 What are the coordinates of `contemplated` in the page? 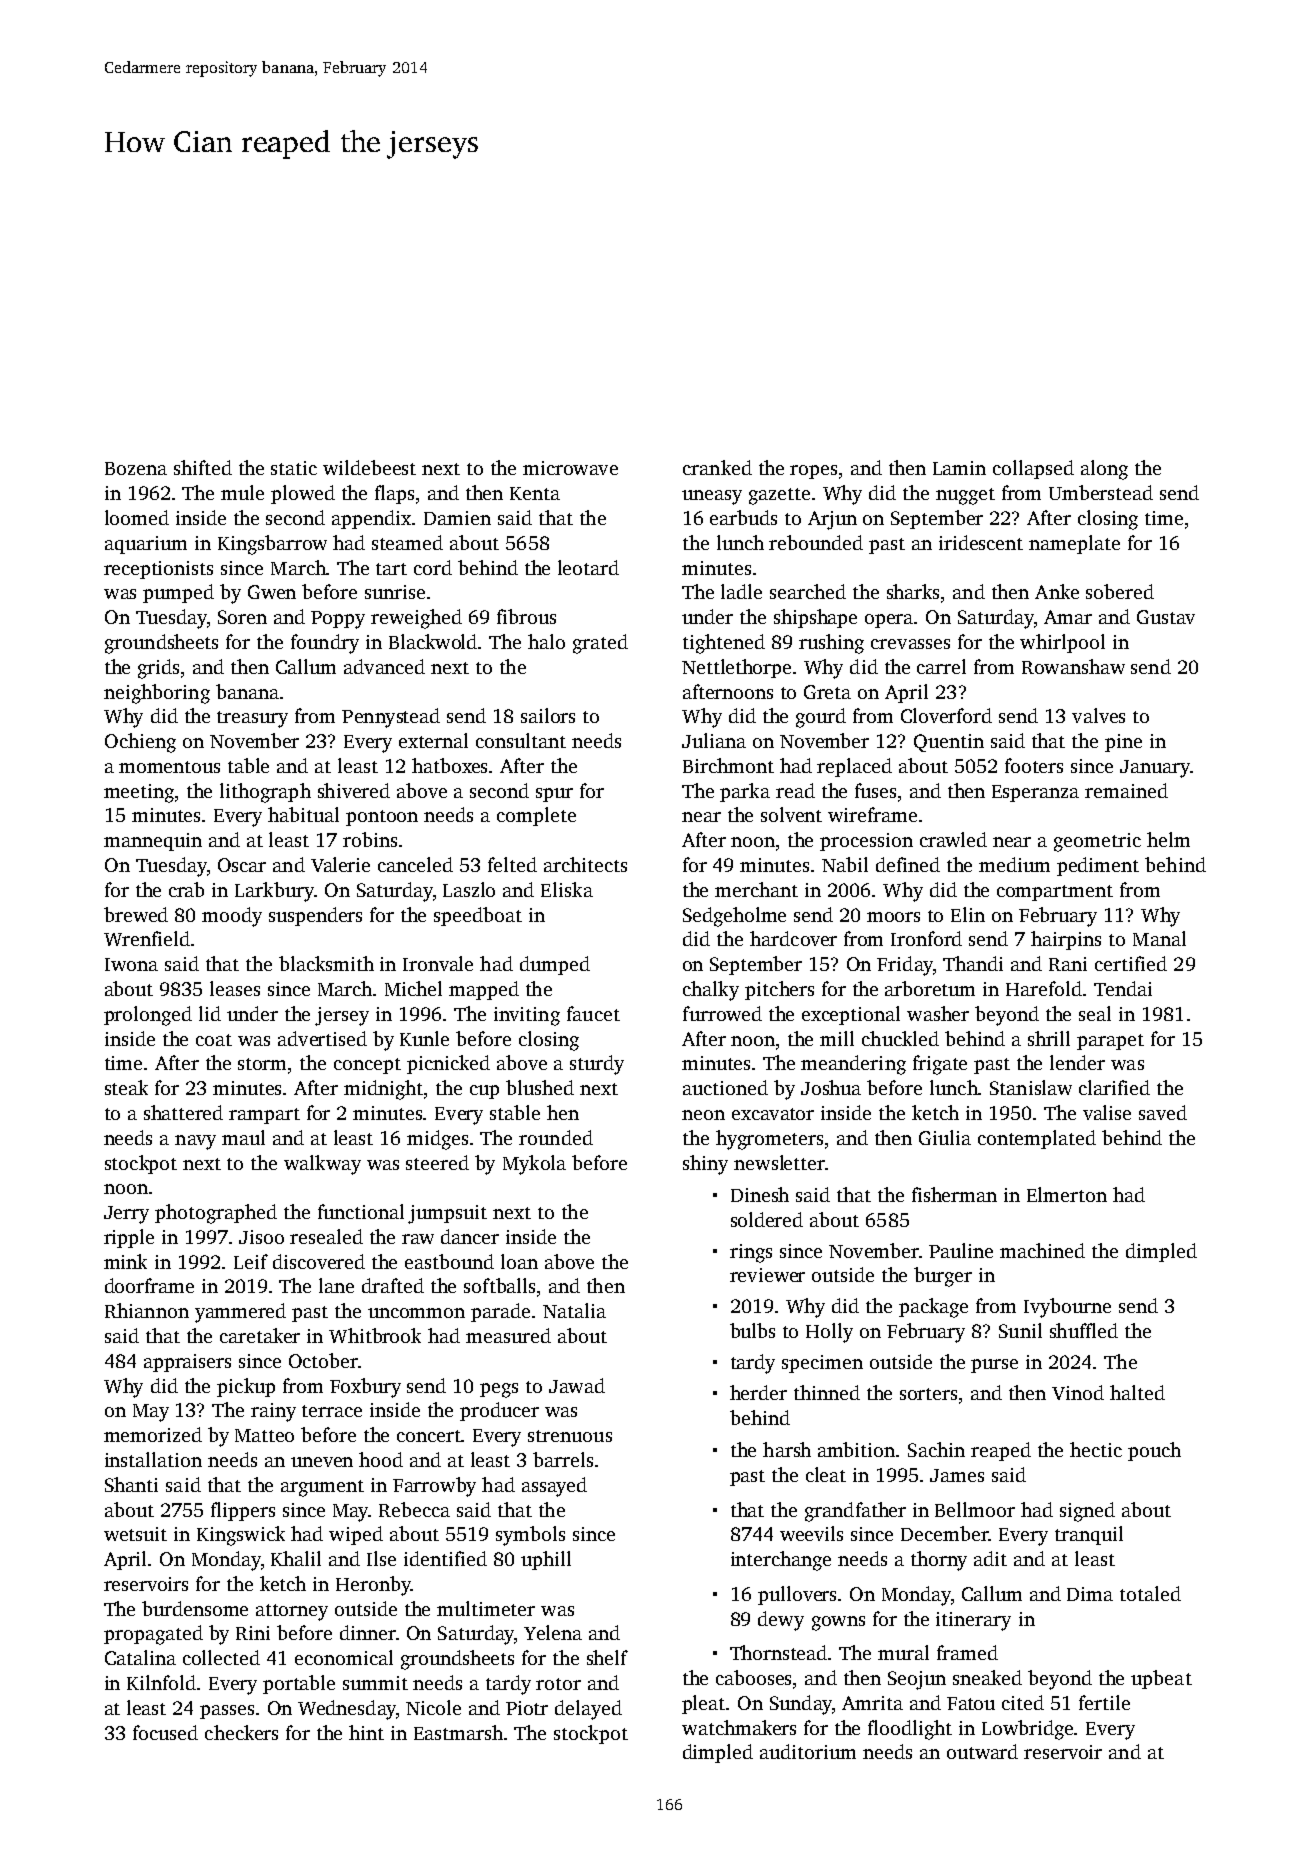 It's located at (1037, 1139).
